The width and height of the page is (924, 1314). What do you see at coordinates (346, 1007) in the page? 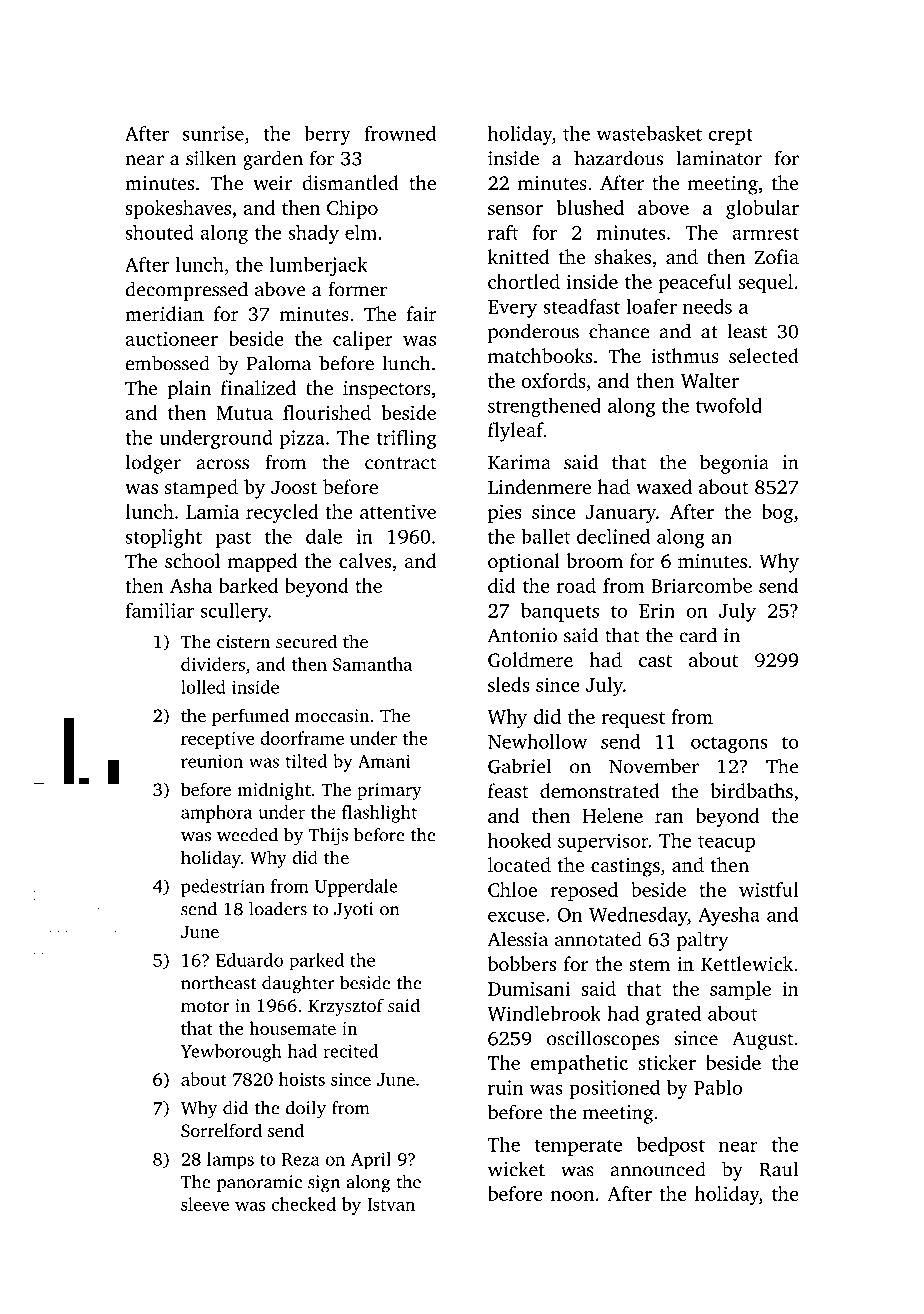
I see `Krzysztof` at bounding box center [346, 1007].
